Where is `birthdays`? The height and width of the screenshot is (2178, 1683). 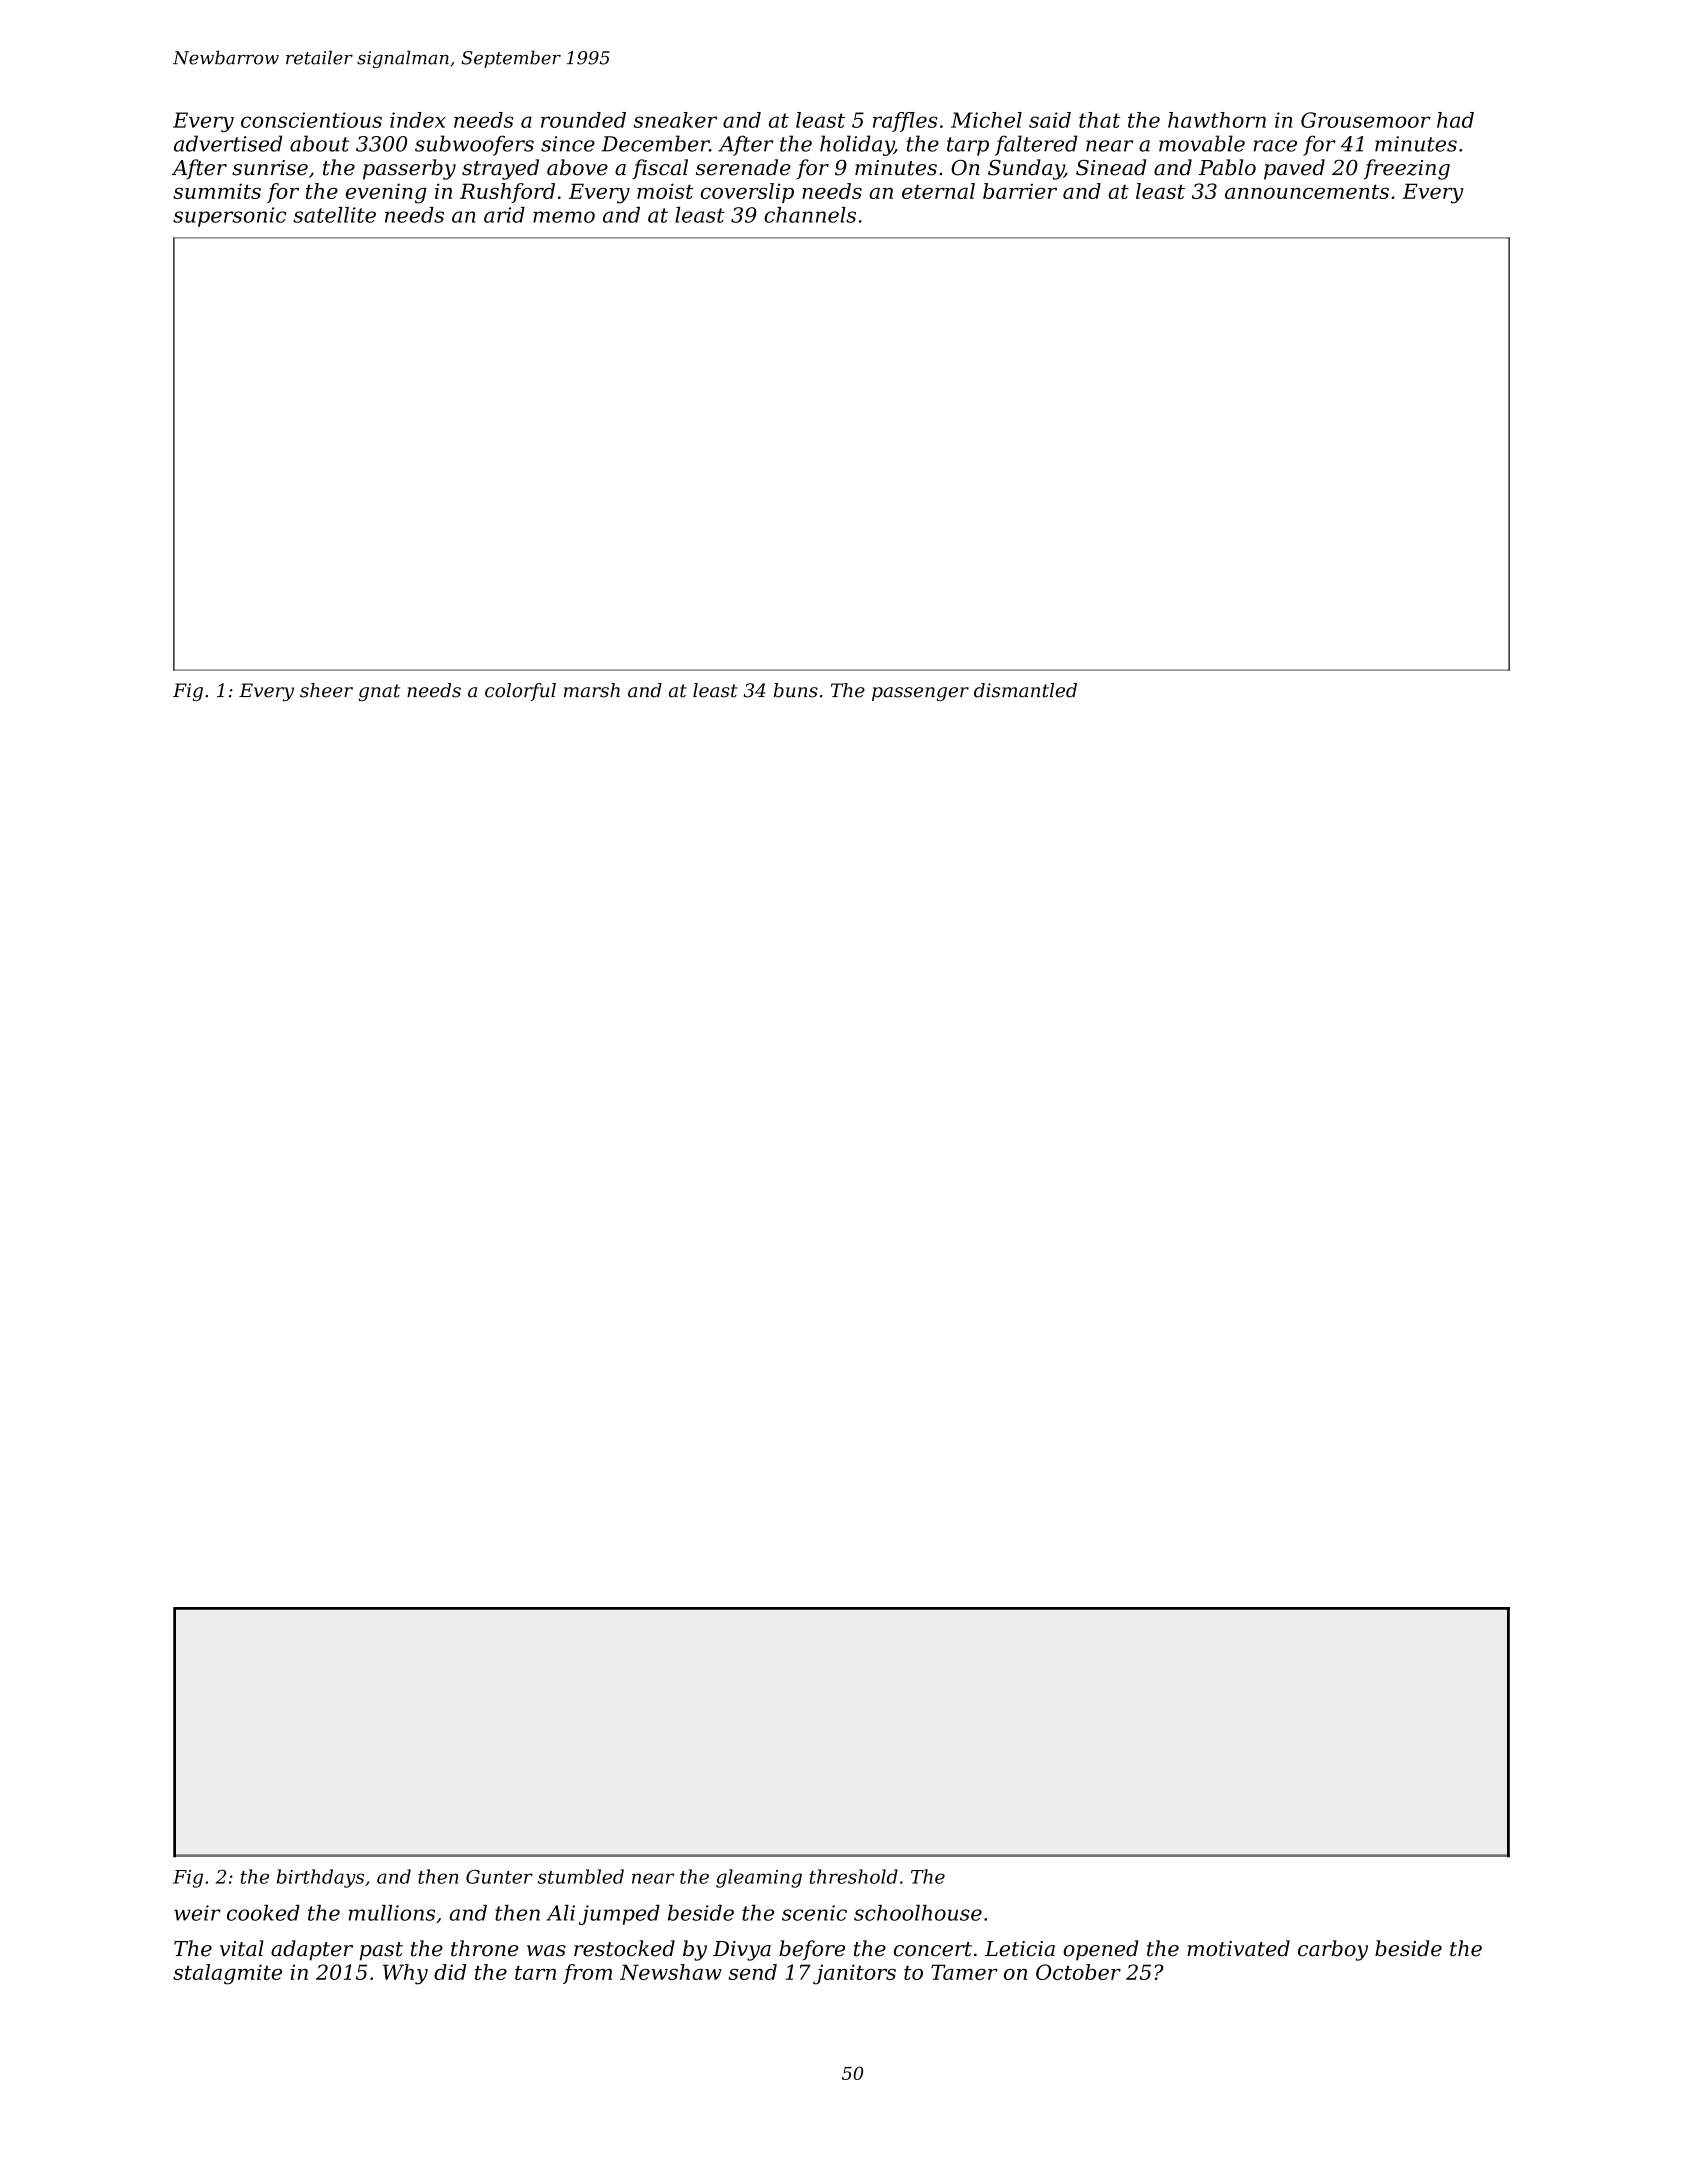
birthdays is located at coordinates (320, 1878).
